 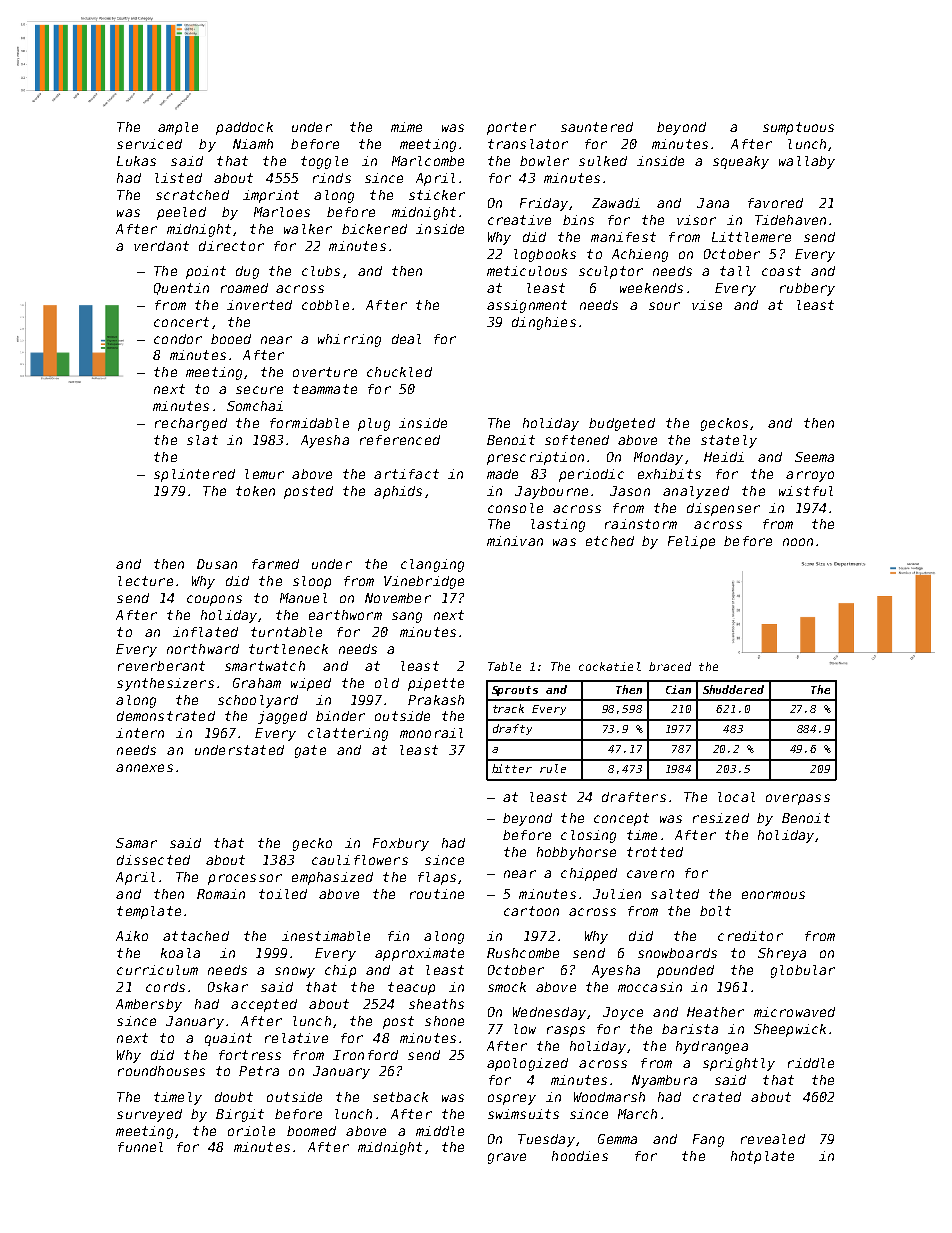 I want to click on ample, so click(x=178, y=128).
